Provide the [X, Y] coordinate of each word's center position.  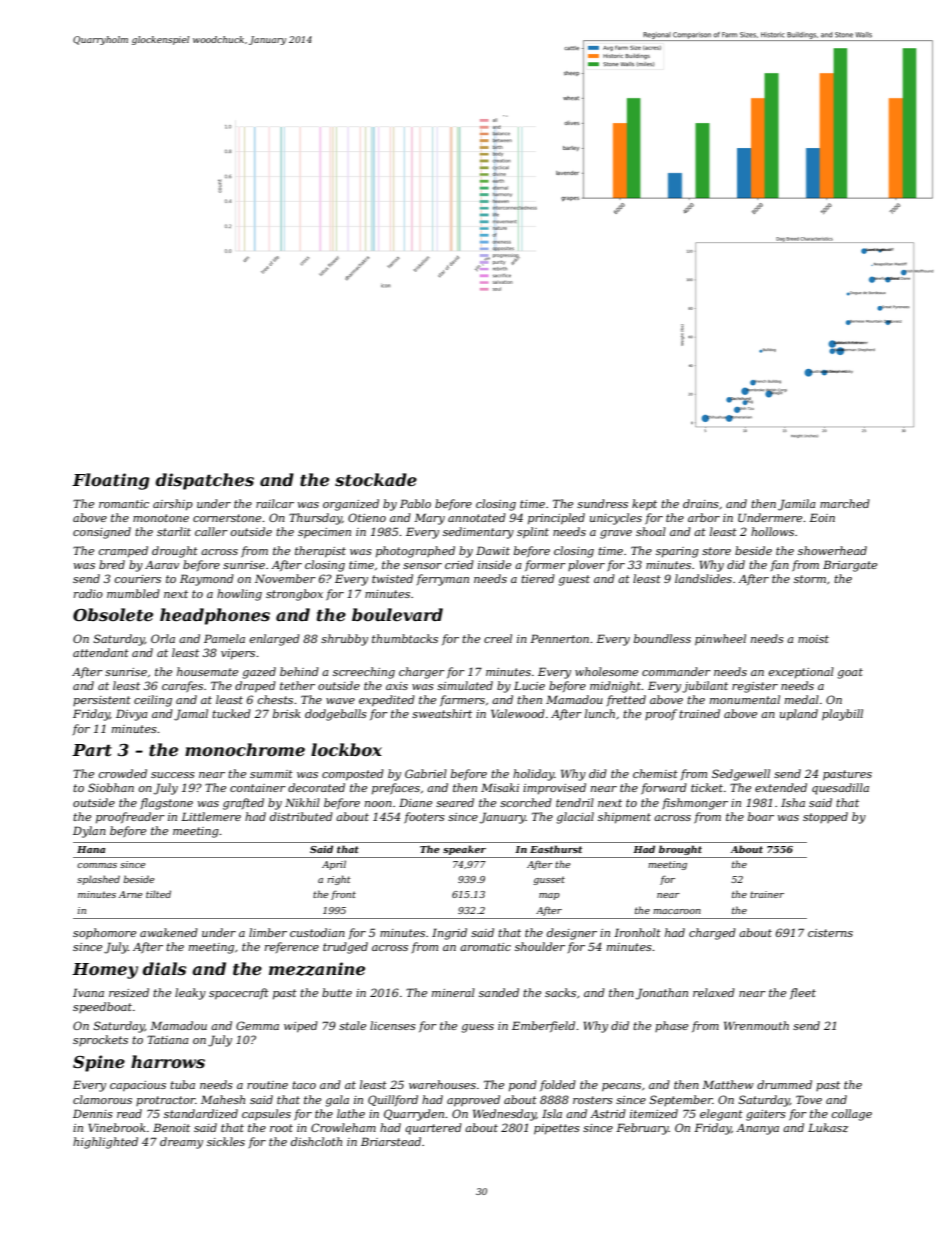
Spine [99, 1063]
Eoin [822, 517]
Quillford [393, 1100]
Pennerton [559, 638]
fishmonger [695, 804]
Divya [132, 715]
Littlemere [211, 816]
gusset [549, 880]
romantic [124, 504]
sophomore [104, 934]
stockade [376, 479]
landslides [703, 578]
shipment [624, 818]
